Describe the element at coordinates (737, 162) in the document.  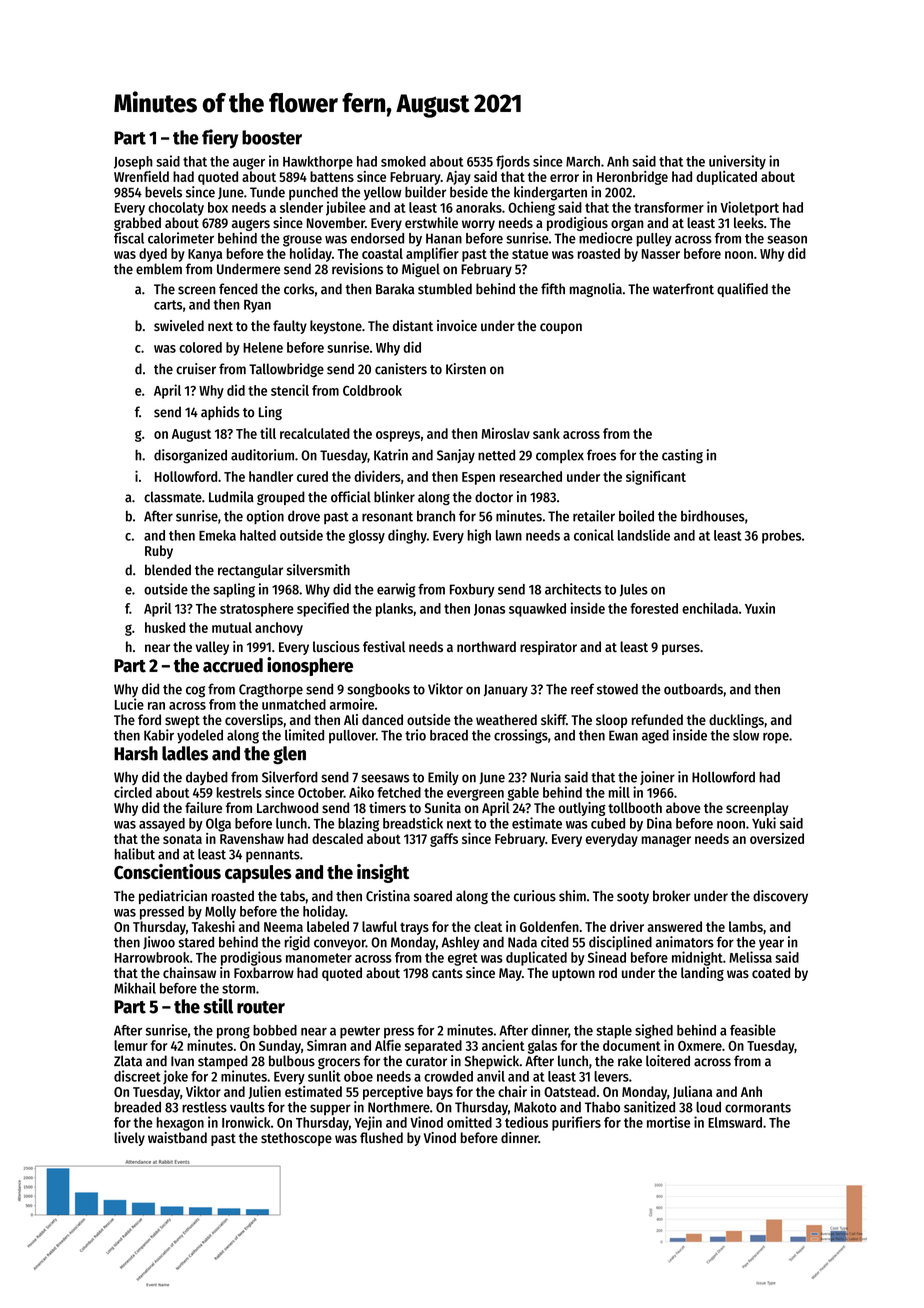
I see `university` at that location.
